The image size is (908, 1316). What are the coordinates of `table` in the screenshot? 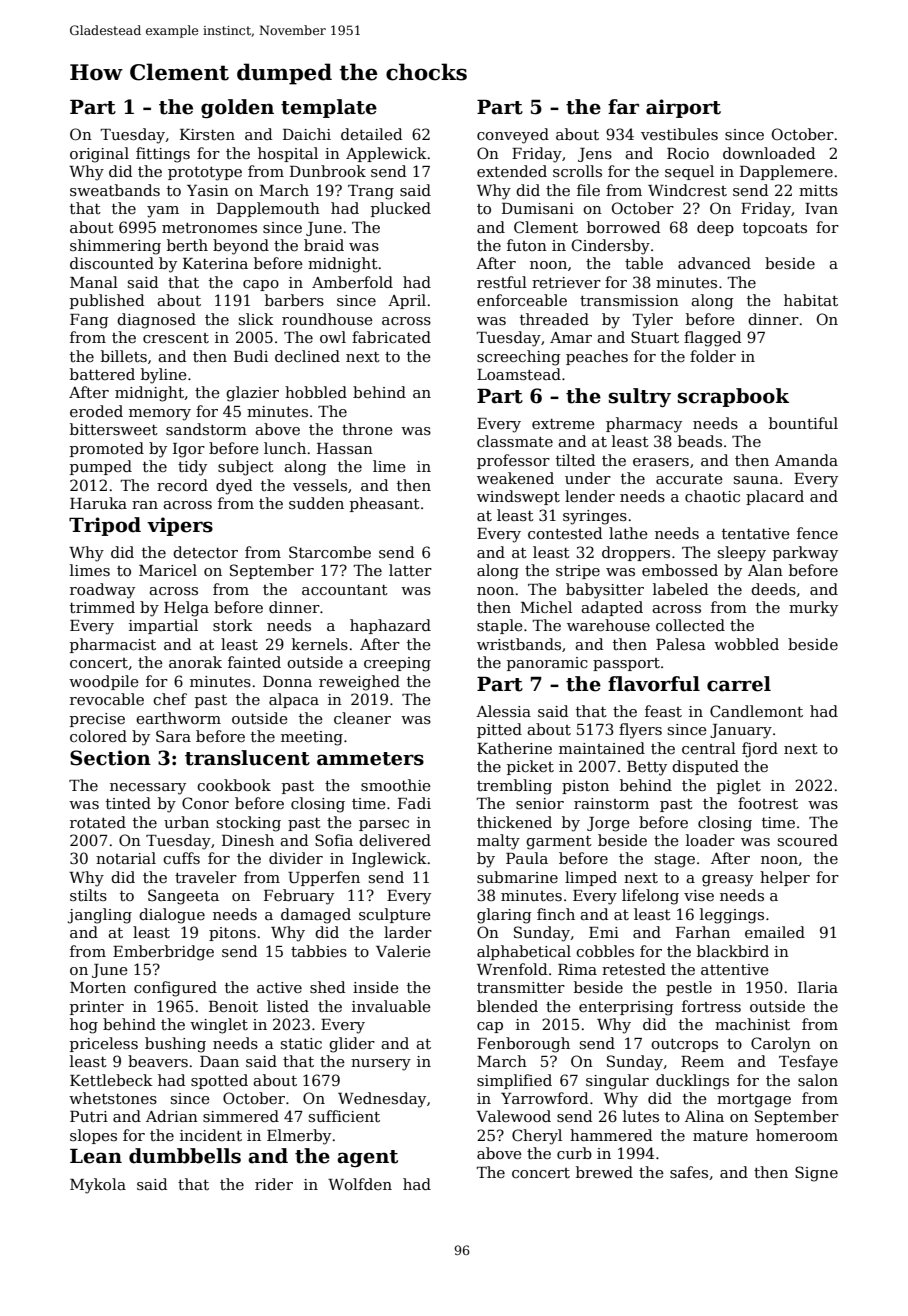 It's located at (644, 263).
